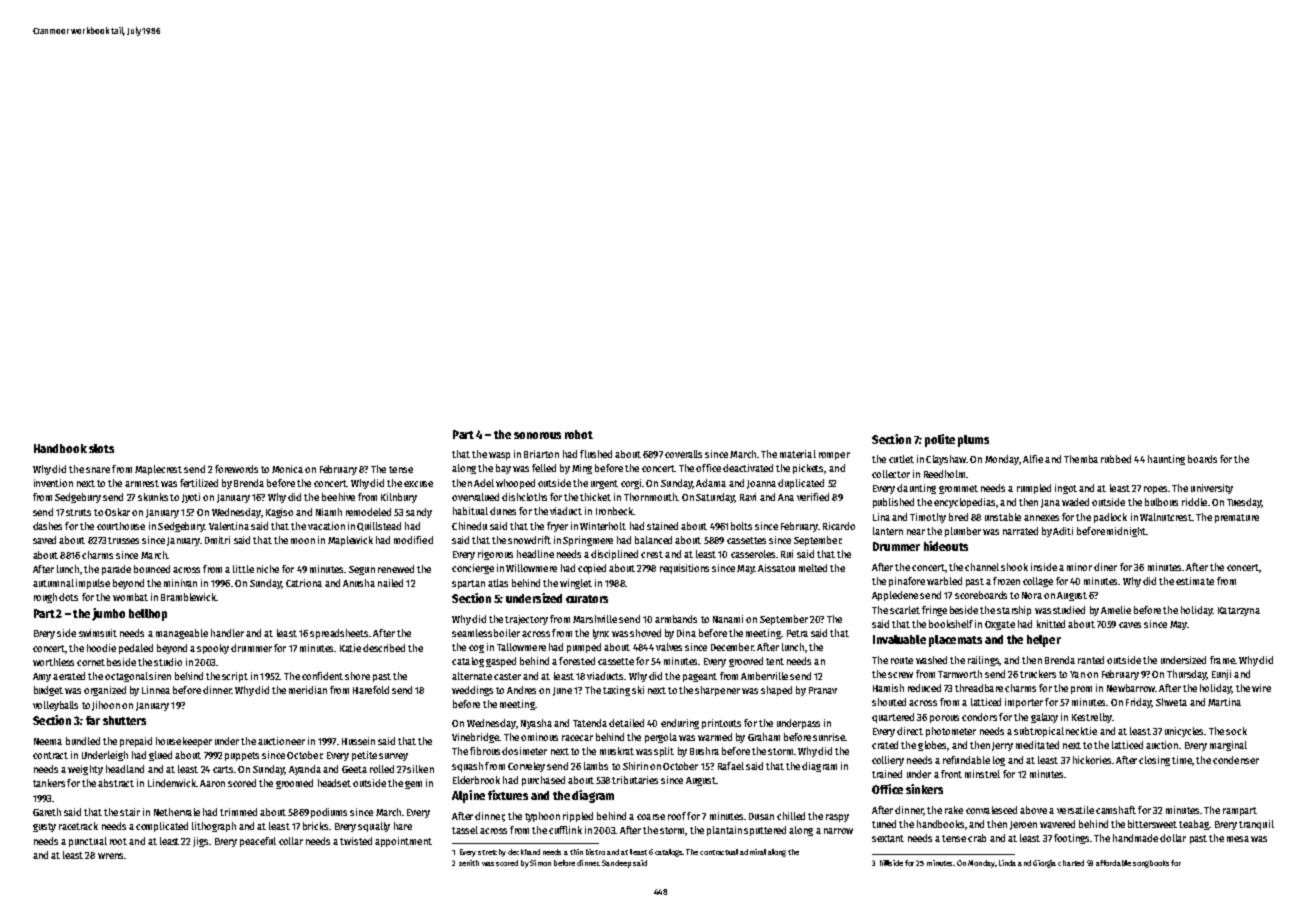 Image resolution: width=1308 pixels, height=924 pixels. What do you see at coordinates (472, 633) in the image?
I see `seamless` at bounding box center [472, 633].
